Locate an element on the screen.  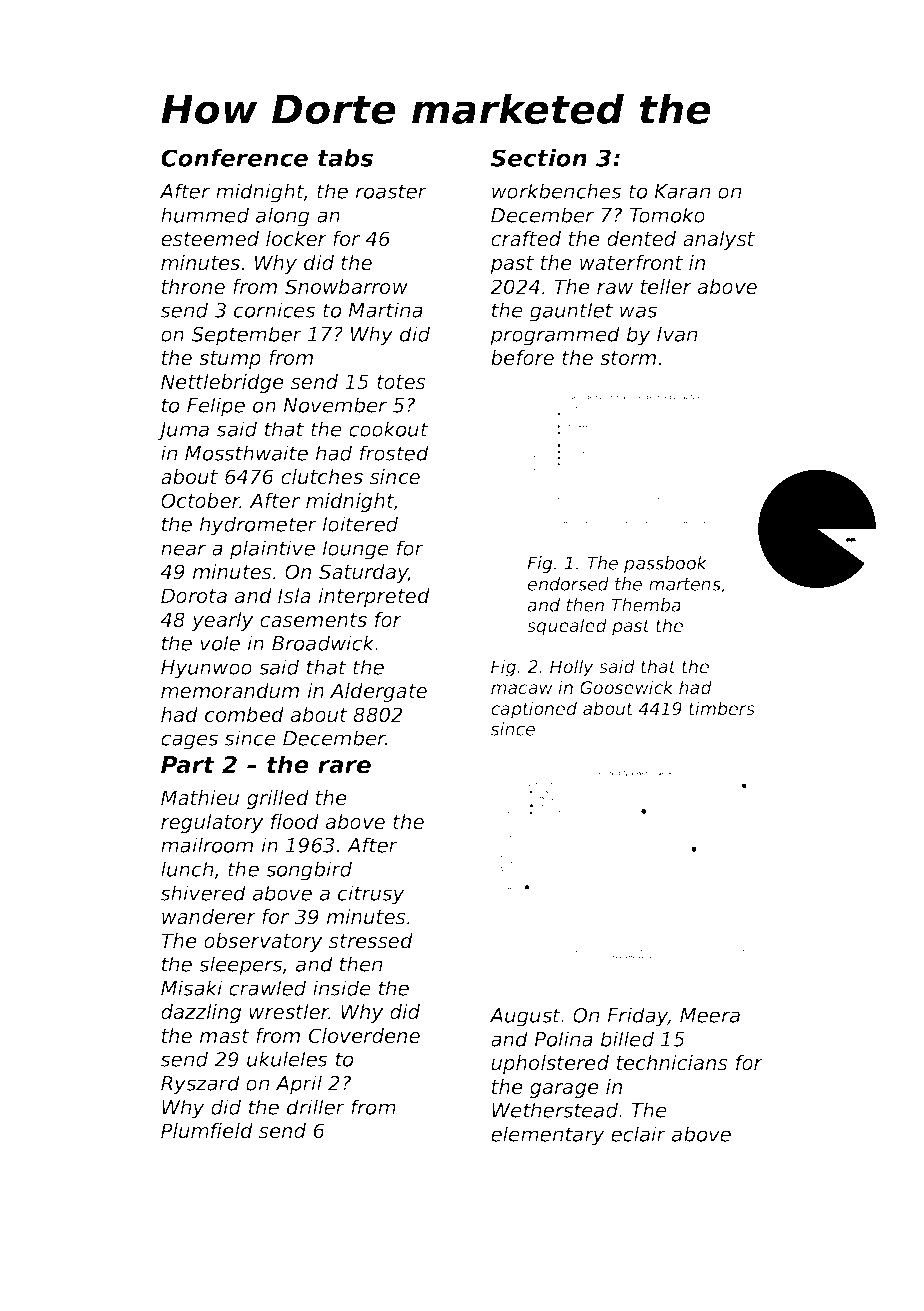
inside is located at coordinates (342, 988).
